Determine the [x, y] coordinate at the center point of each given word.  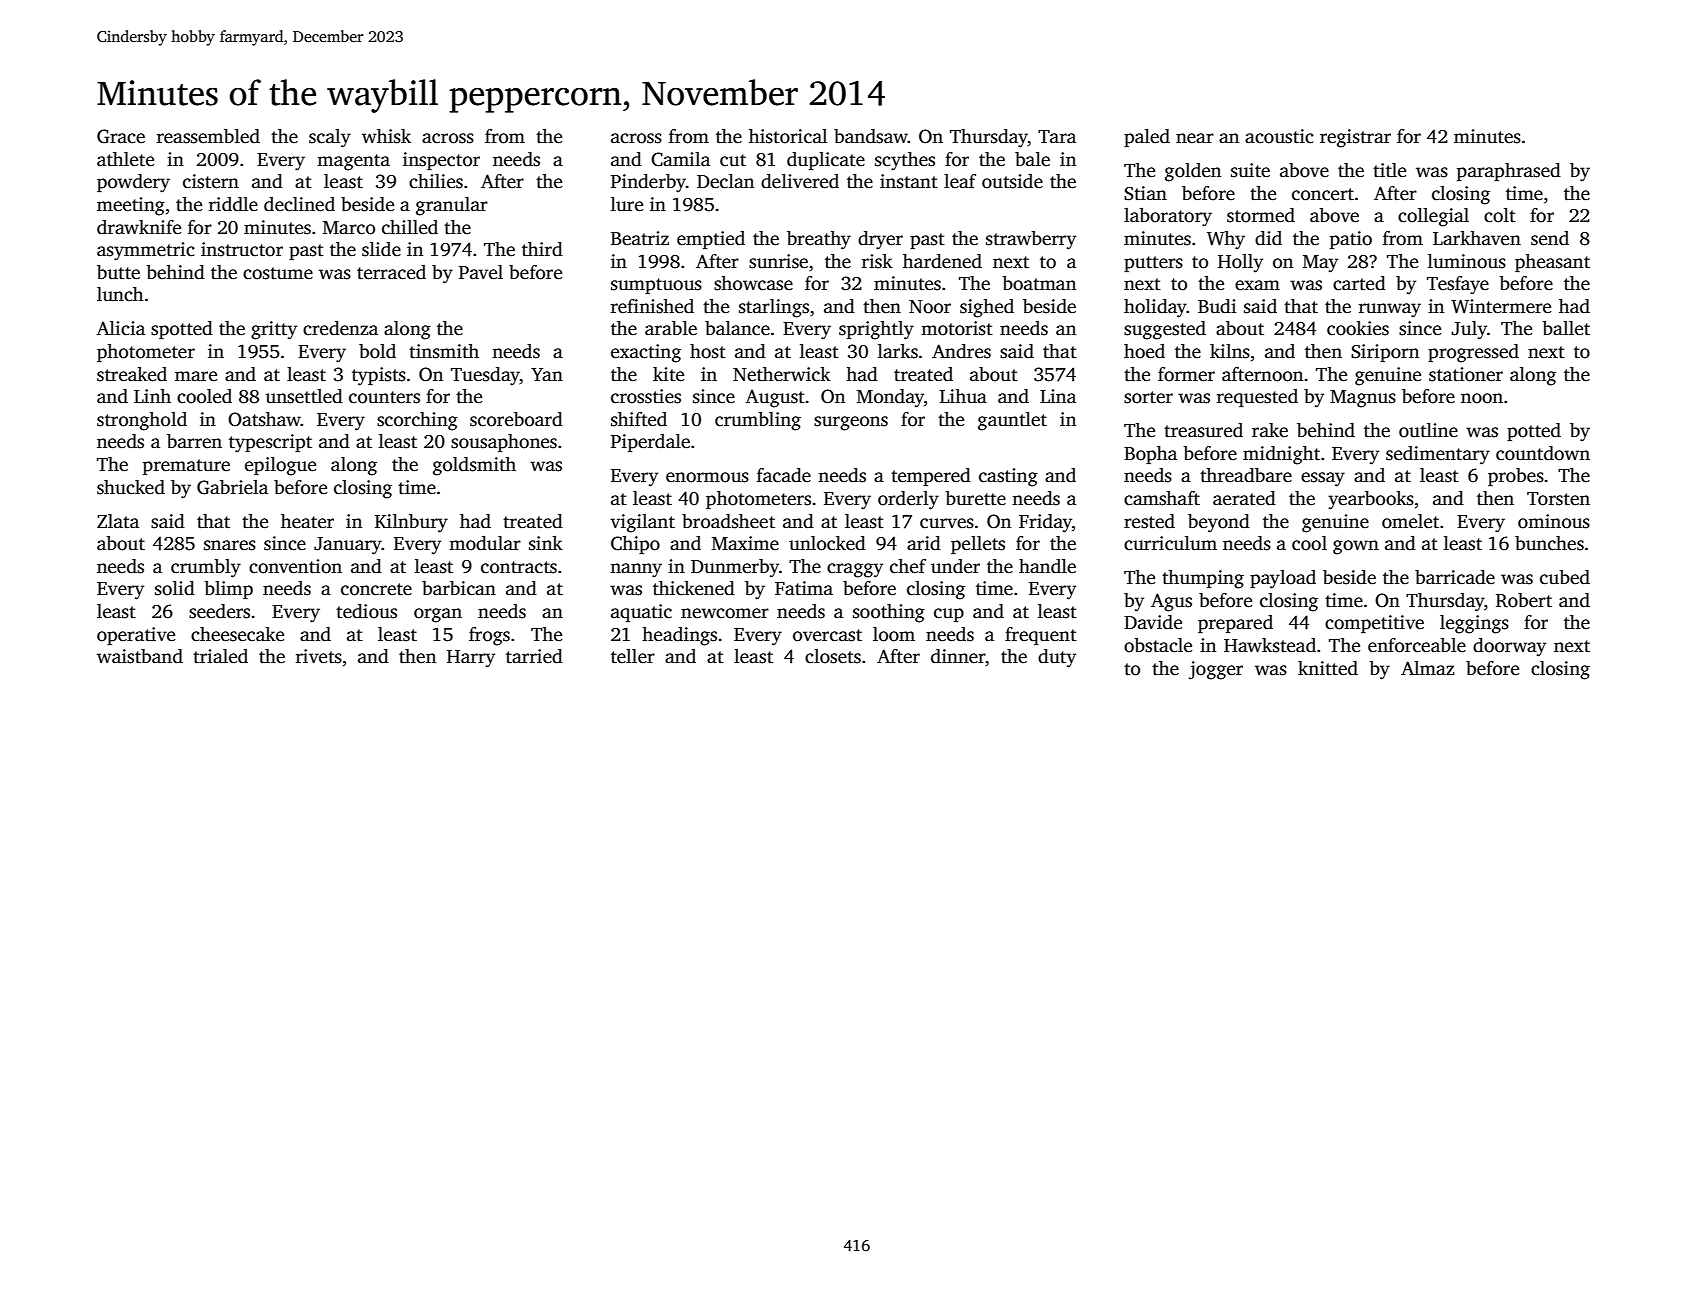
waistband [140, 656]
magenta [353, 162]
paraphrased [1509, 172]
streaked [132, 374]
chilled [410, 227]
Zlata [118, 521]
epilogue [280, 466]
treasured [1203, 430]
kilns [1230, 351]
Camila [680, 159]
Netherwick [782, 374]
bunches [1549, 543]
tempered [931, 477]
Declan [725, 181]
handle [1047, 566]
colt [1500, 215]
